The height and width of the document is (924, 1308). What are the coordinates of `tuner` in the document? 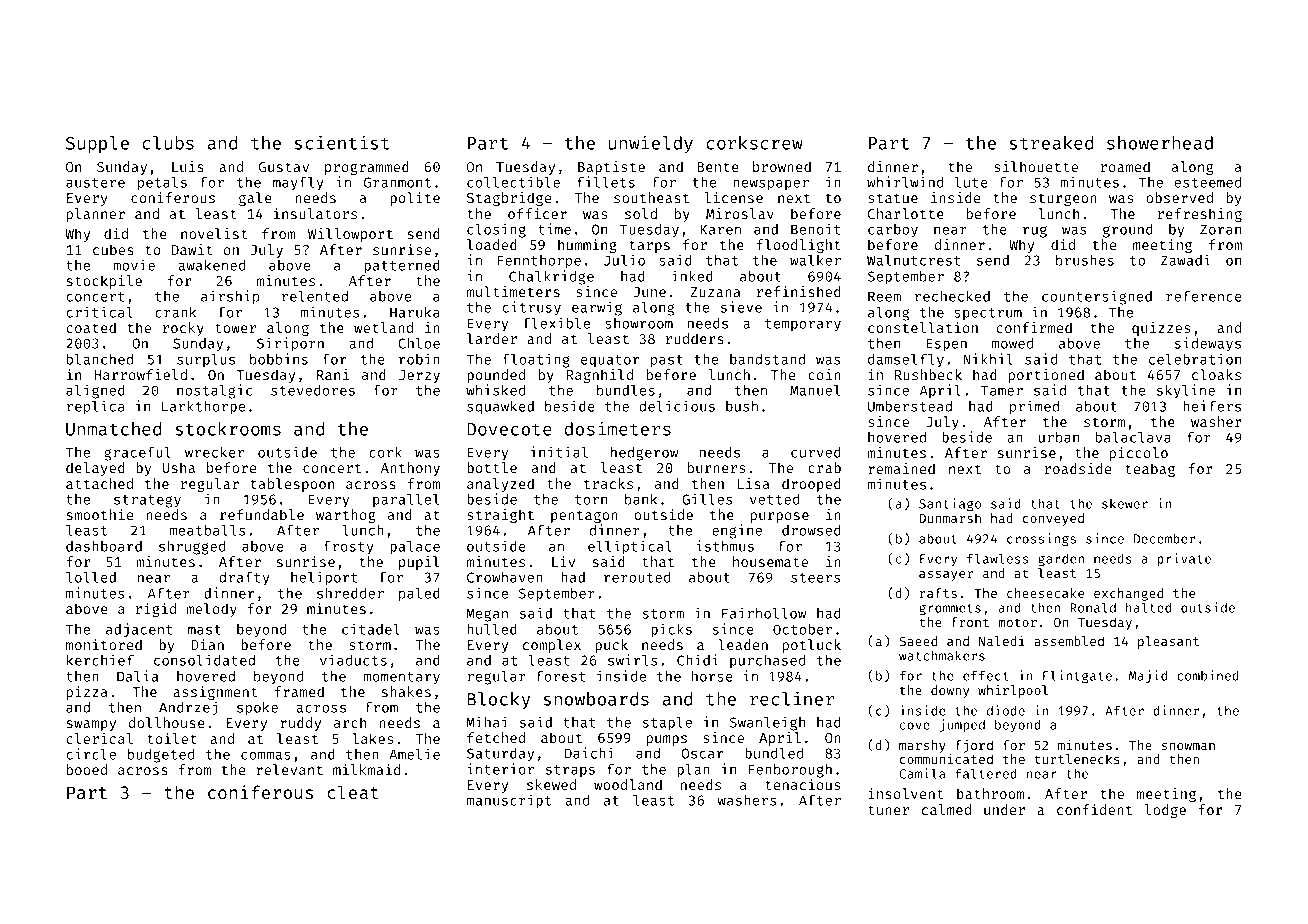 It's located at (888, 810).
